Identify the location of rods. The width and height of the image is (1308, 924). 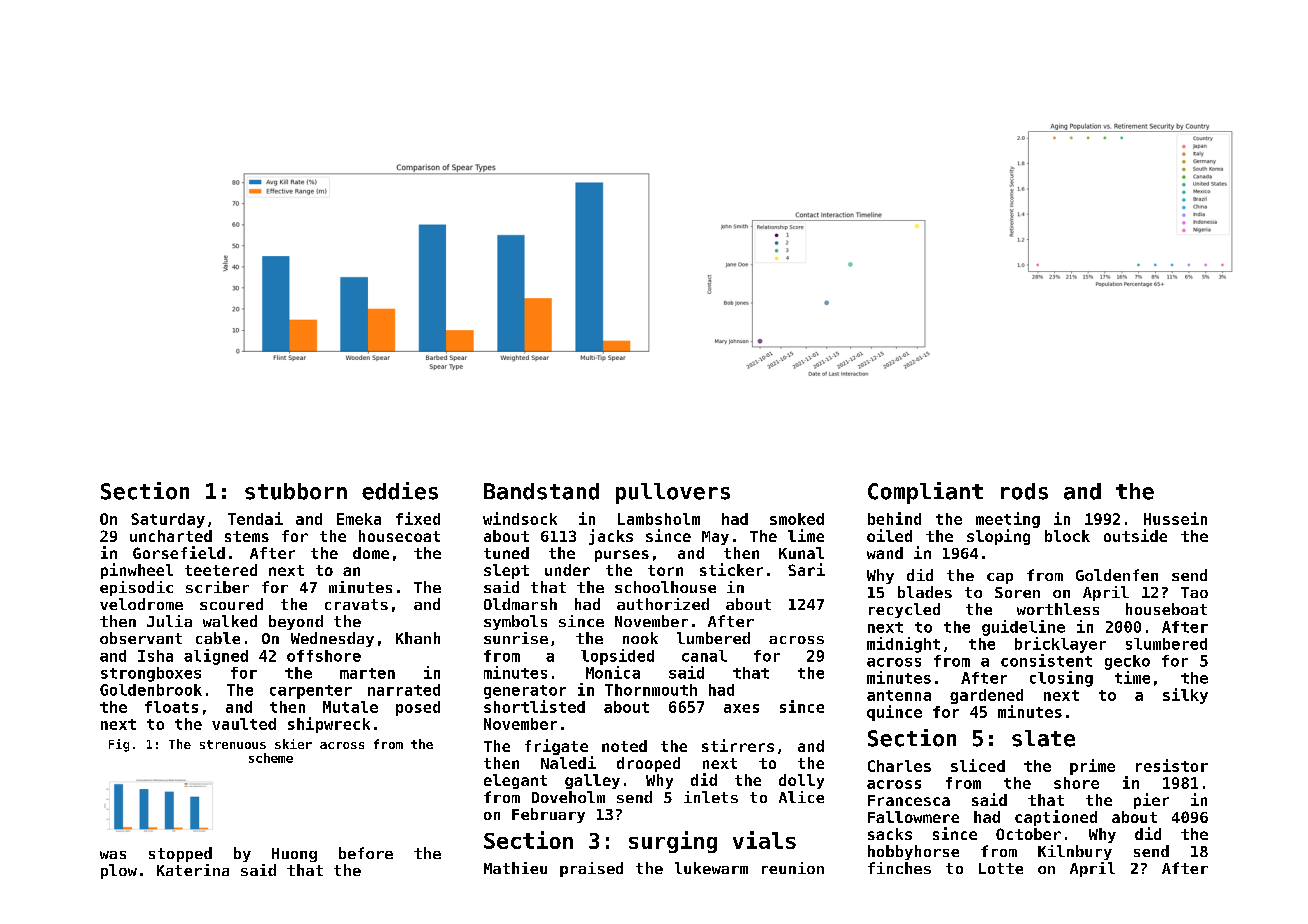
(1024, 491).
